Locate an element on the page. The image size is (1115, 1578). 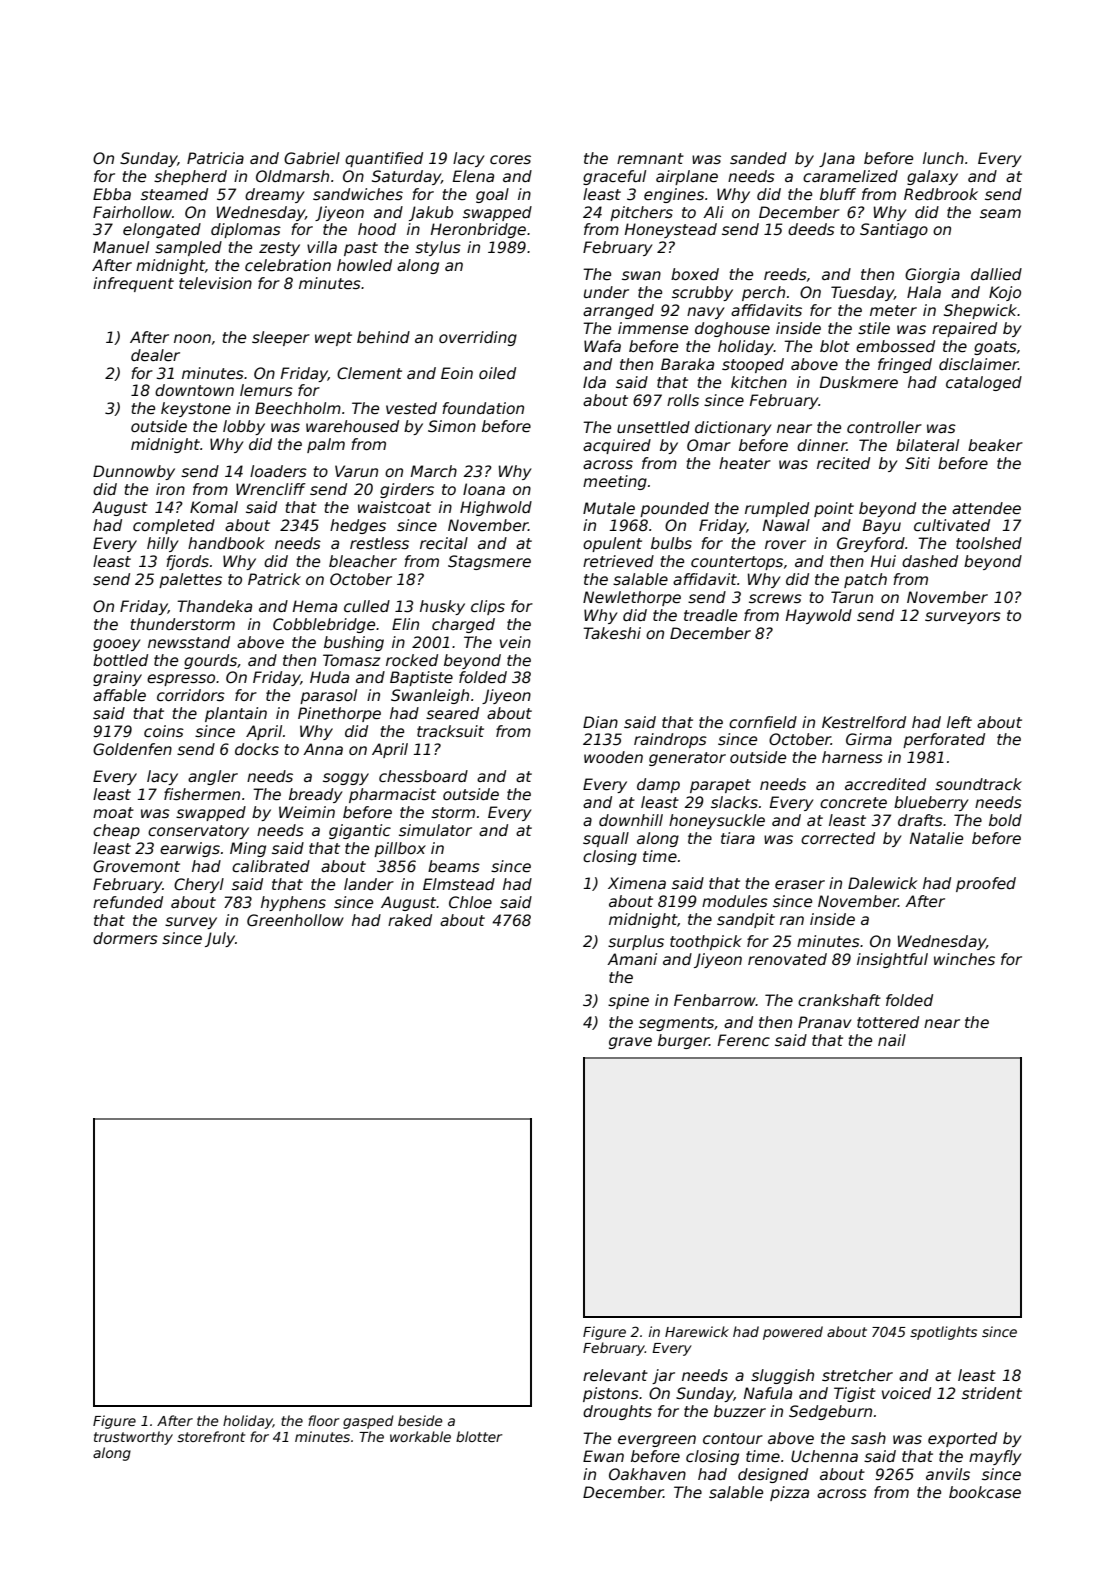
lander is located at coordinates (369, 884).
